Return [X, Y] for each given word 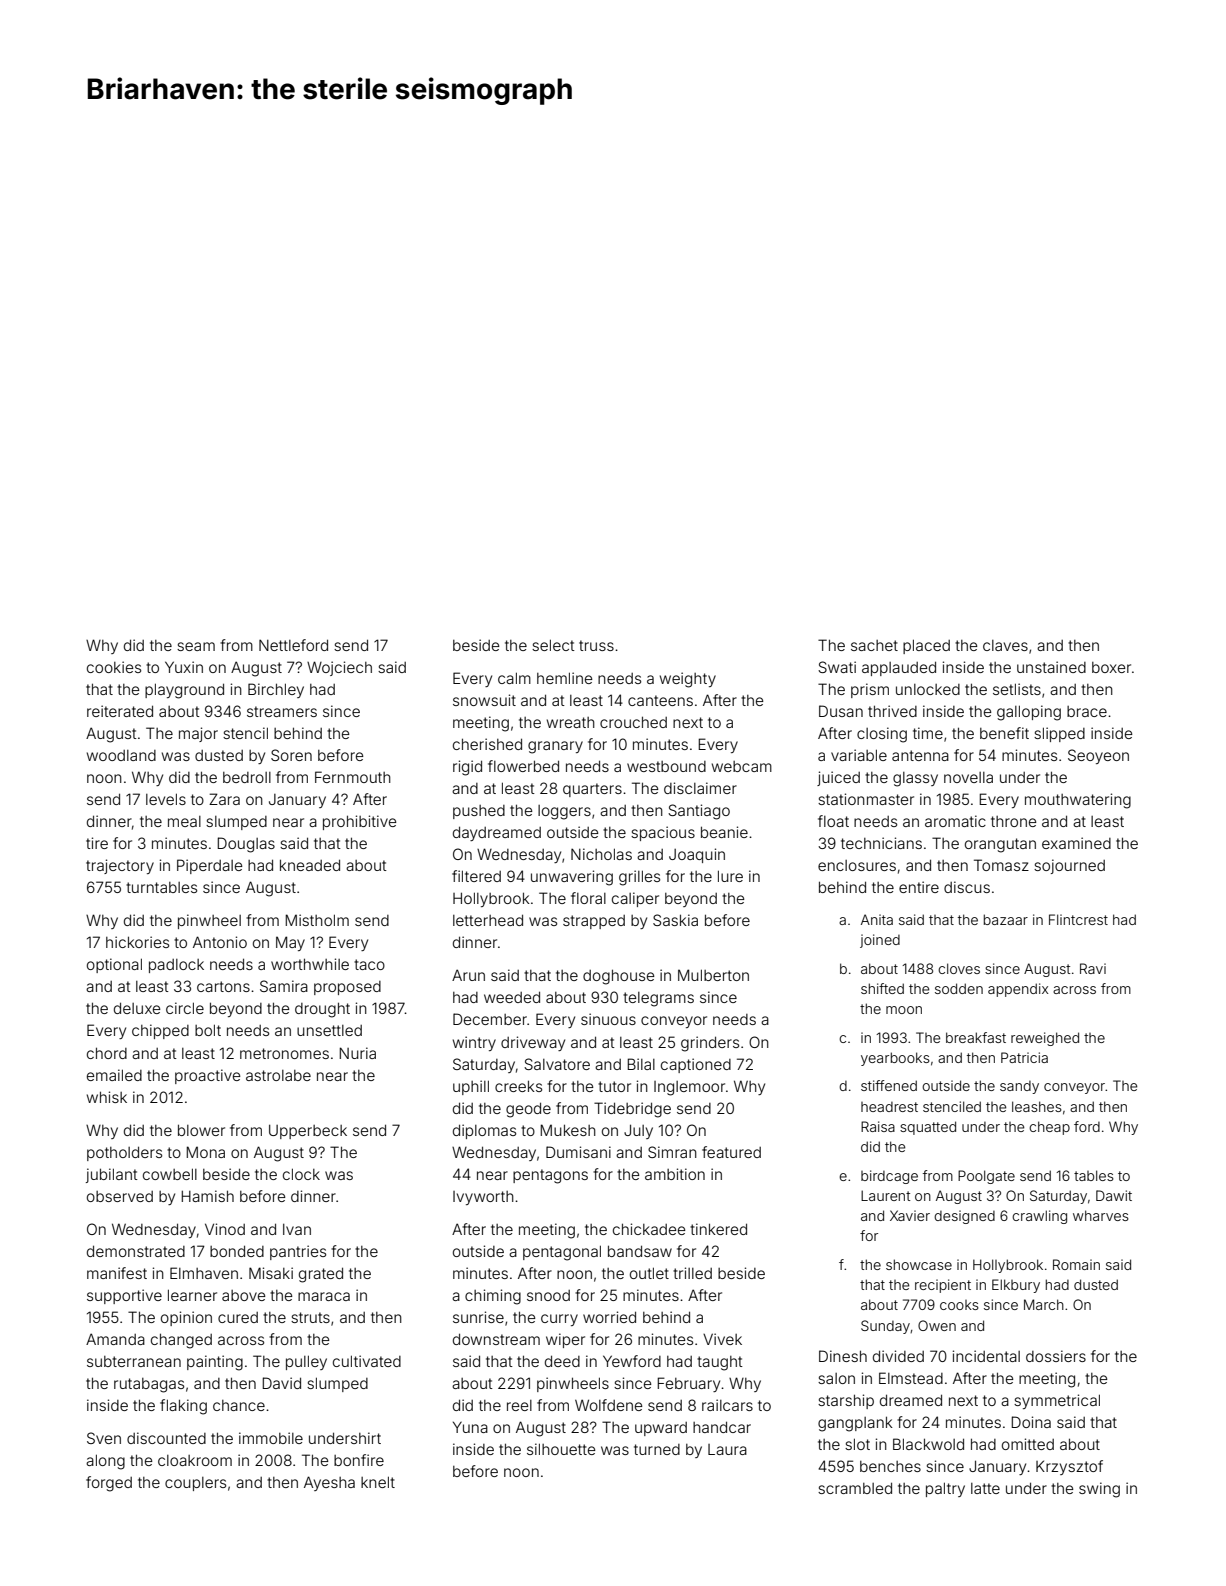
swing [1099, 1490]
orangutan [1000, 845]
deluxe [137, 1008]
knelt [378, 1482]
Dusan [841, 711]
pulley [306, 1362]
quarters [592, 790]
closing [882, 735]
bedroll [247, 777]
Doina [1031, 1422]
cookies [114, 667]
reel [519, 1405]
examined [1076, 843]
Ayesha [329, 1483]
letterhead [488, 920]
